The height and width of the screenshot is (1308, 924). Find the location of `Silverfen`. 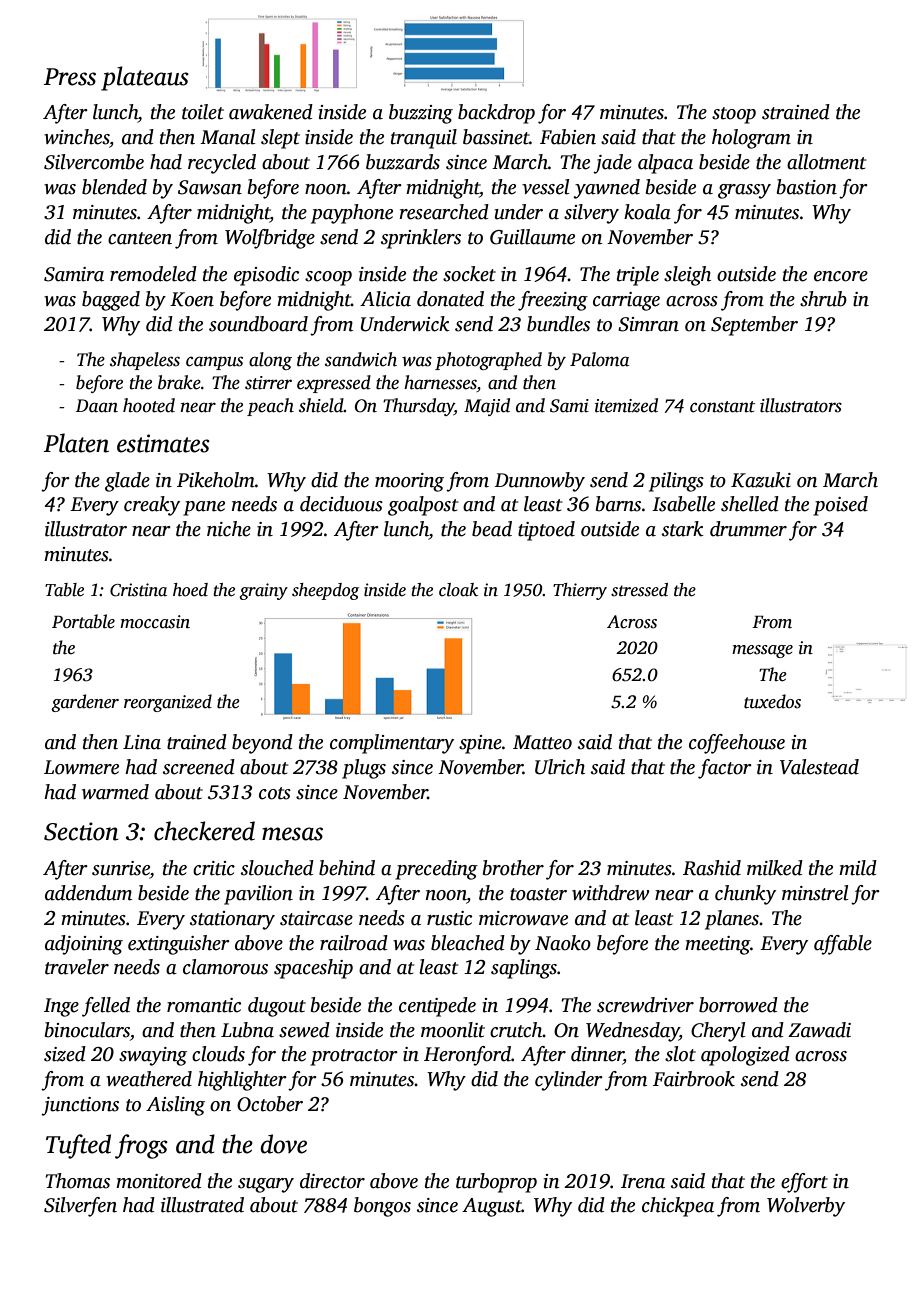

Silverfen is located at coordinates (80, 1207).
